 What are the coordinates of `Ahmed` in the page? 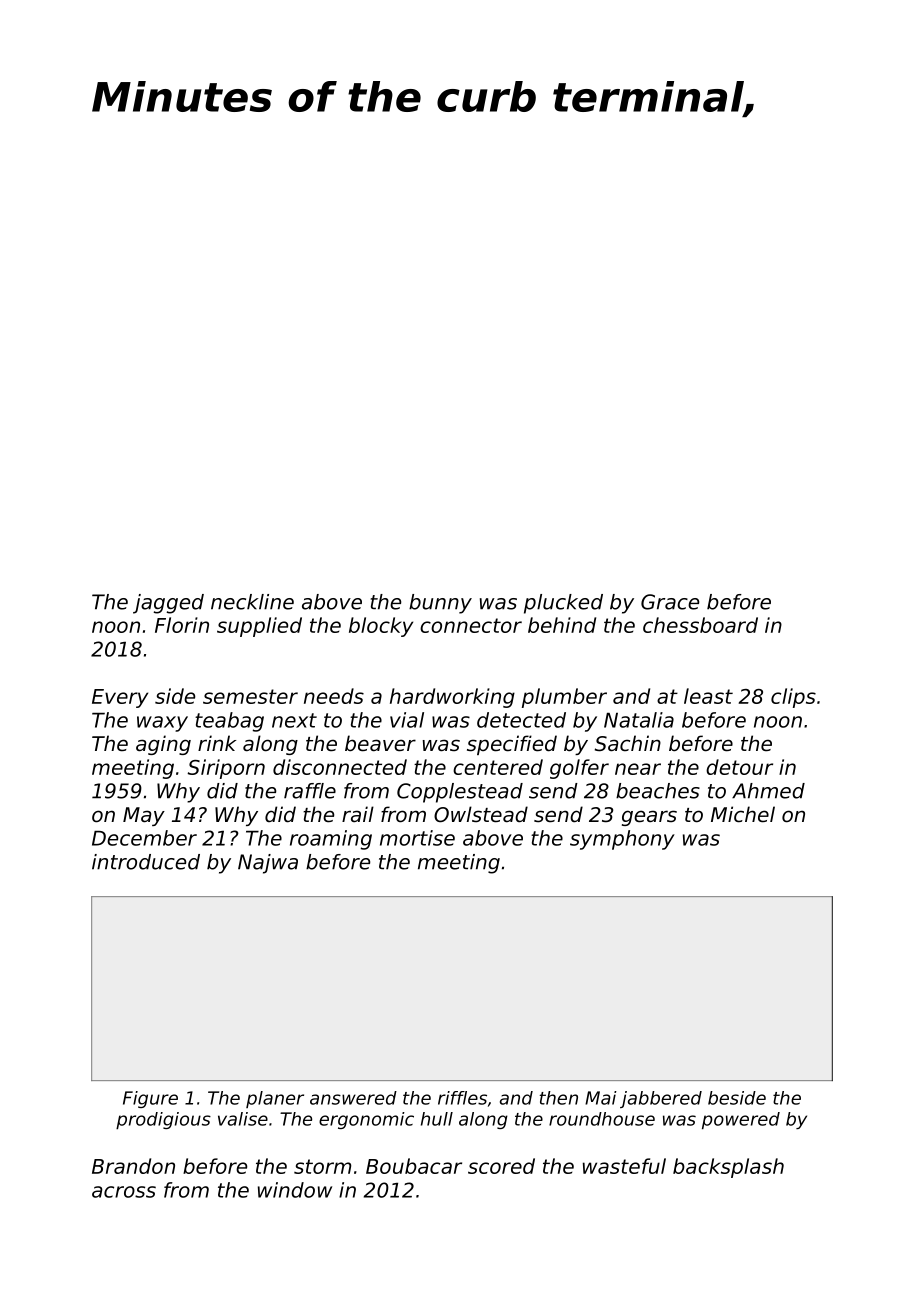 It's located at (768, 791).
